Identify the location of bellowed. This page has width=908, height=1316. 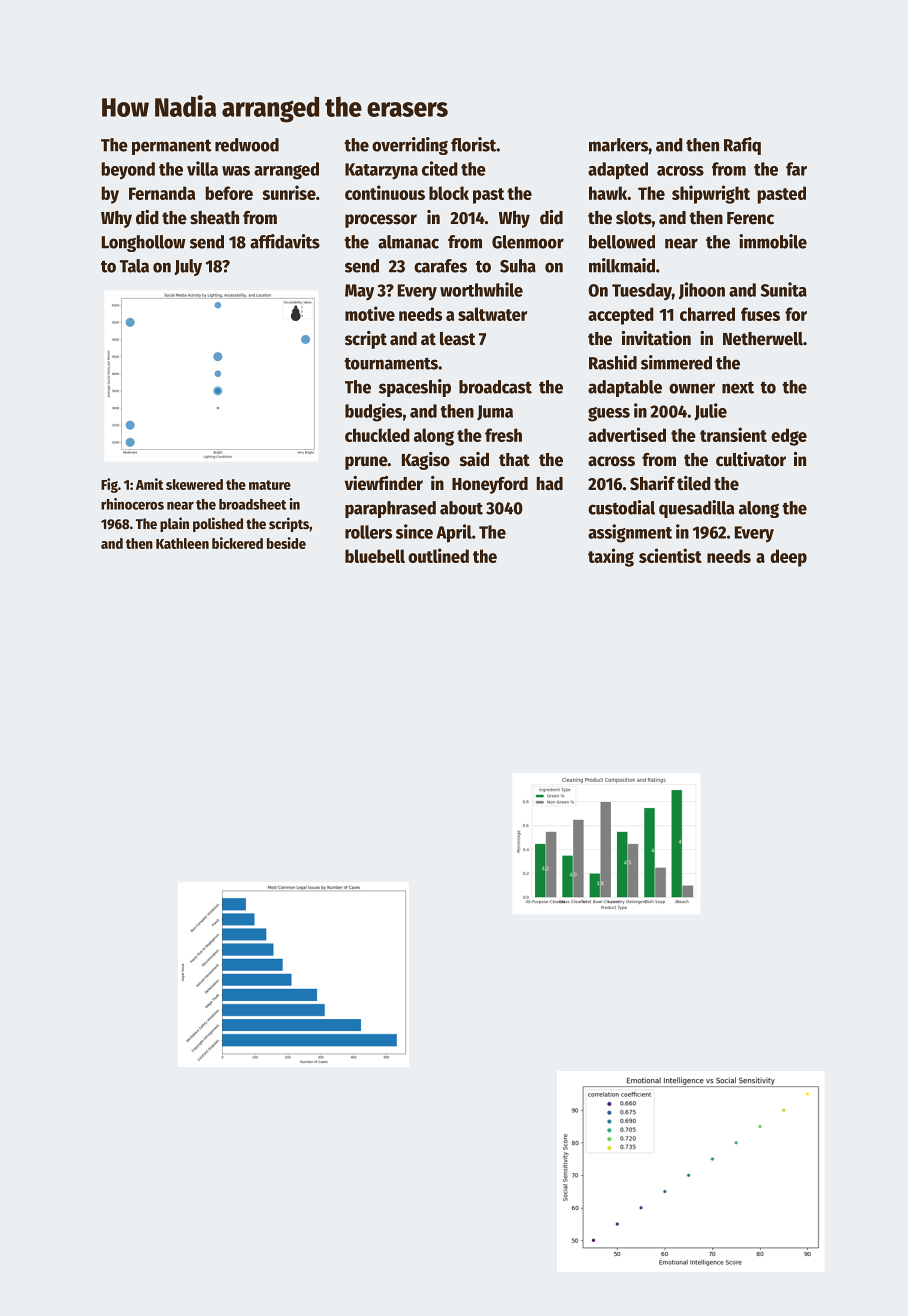
(622, 242).
